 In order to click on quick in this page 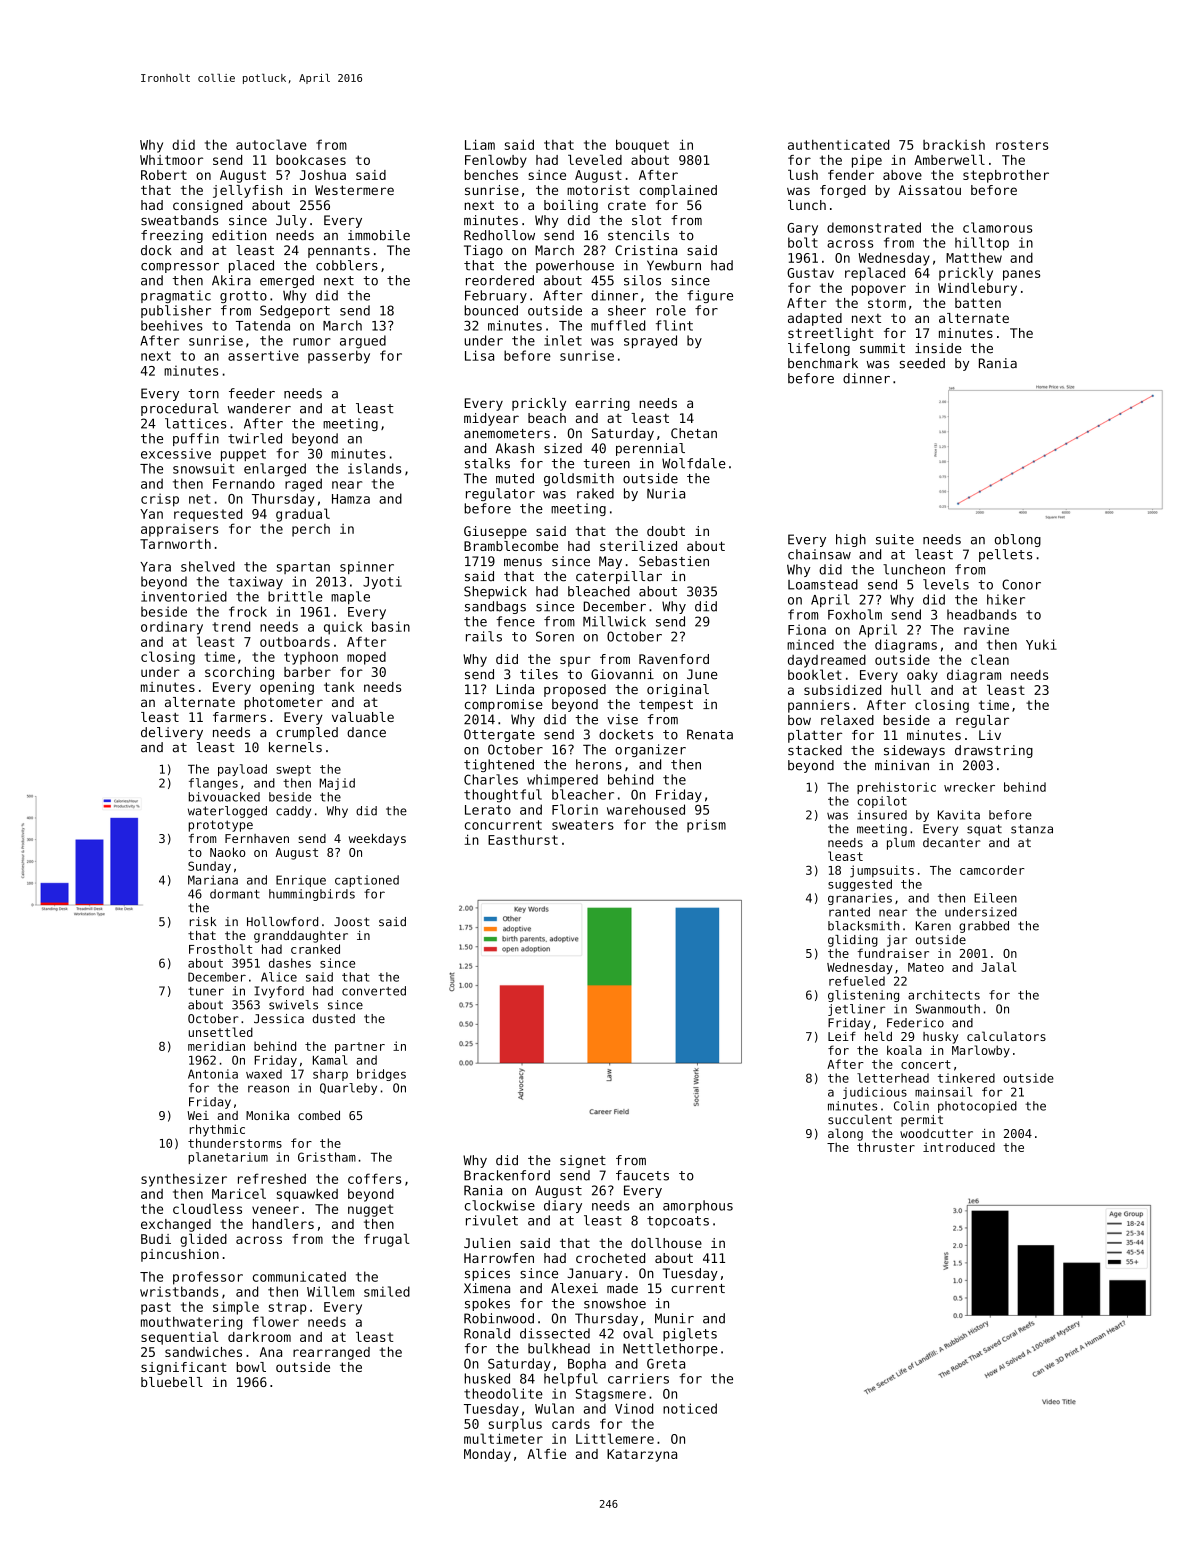, I will do `click(343, 628)`.
